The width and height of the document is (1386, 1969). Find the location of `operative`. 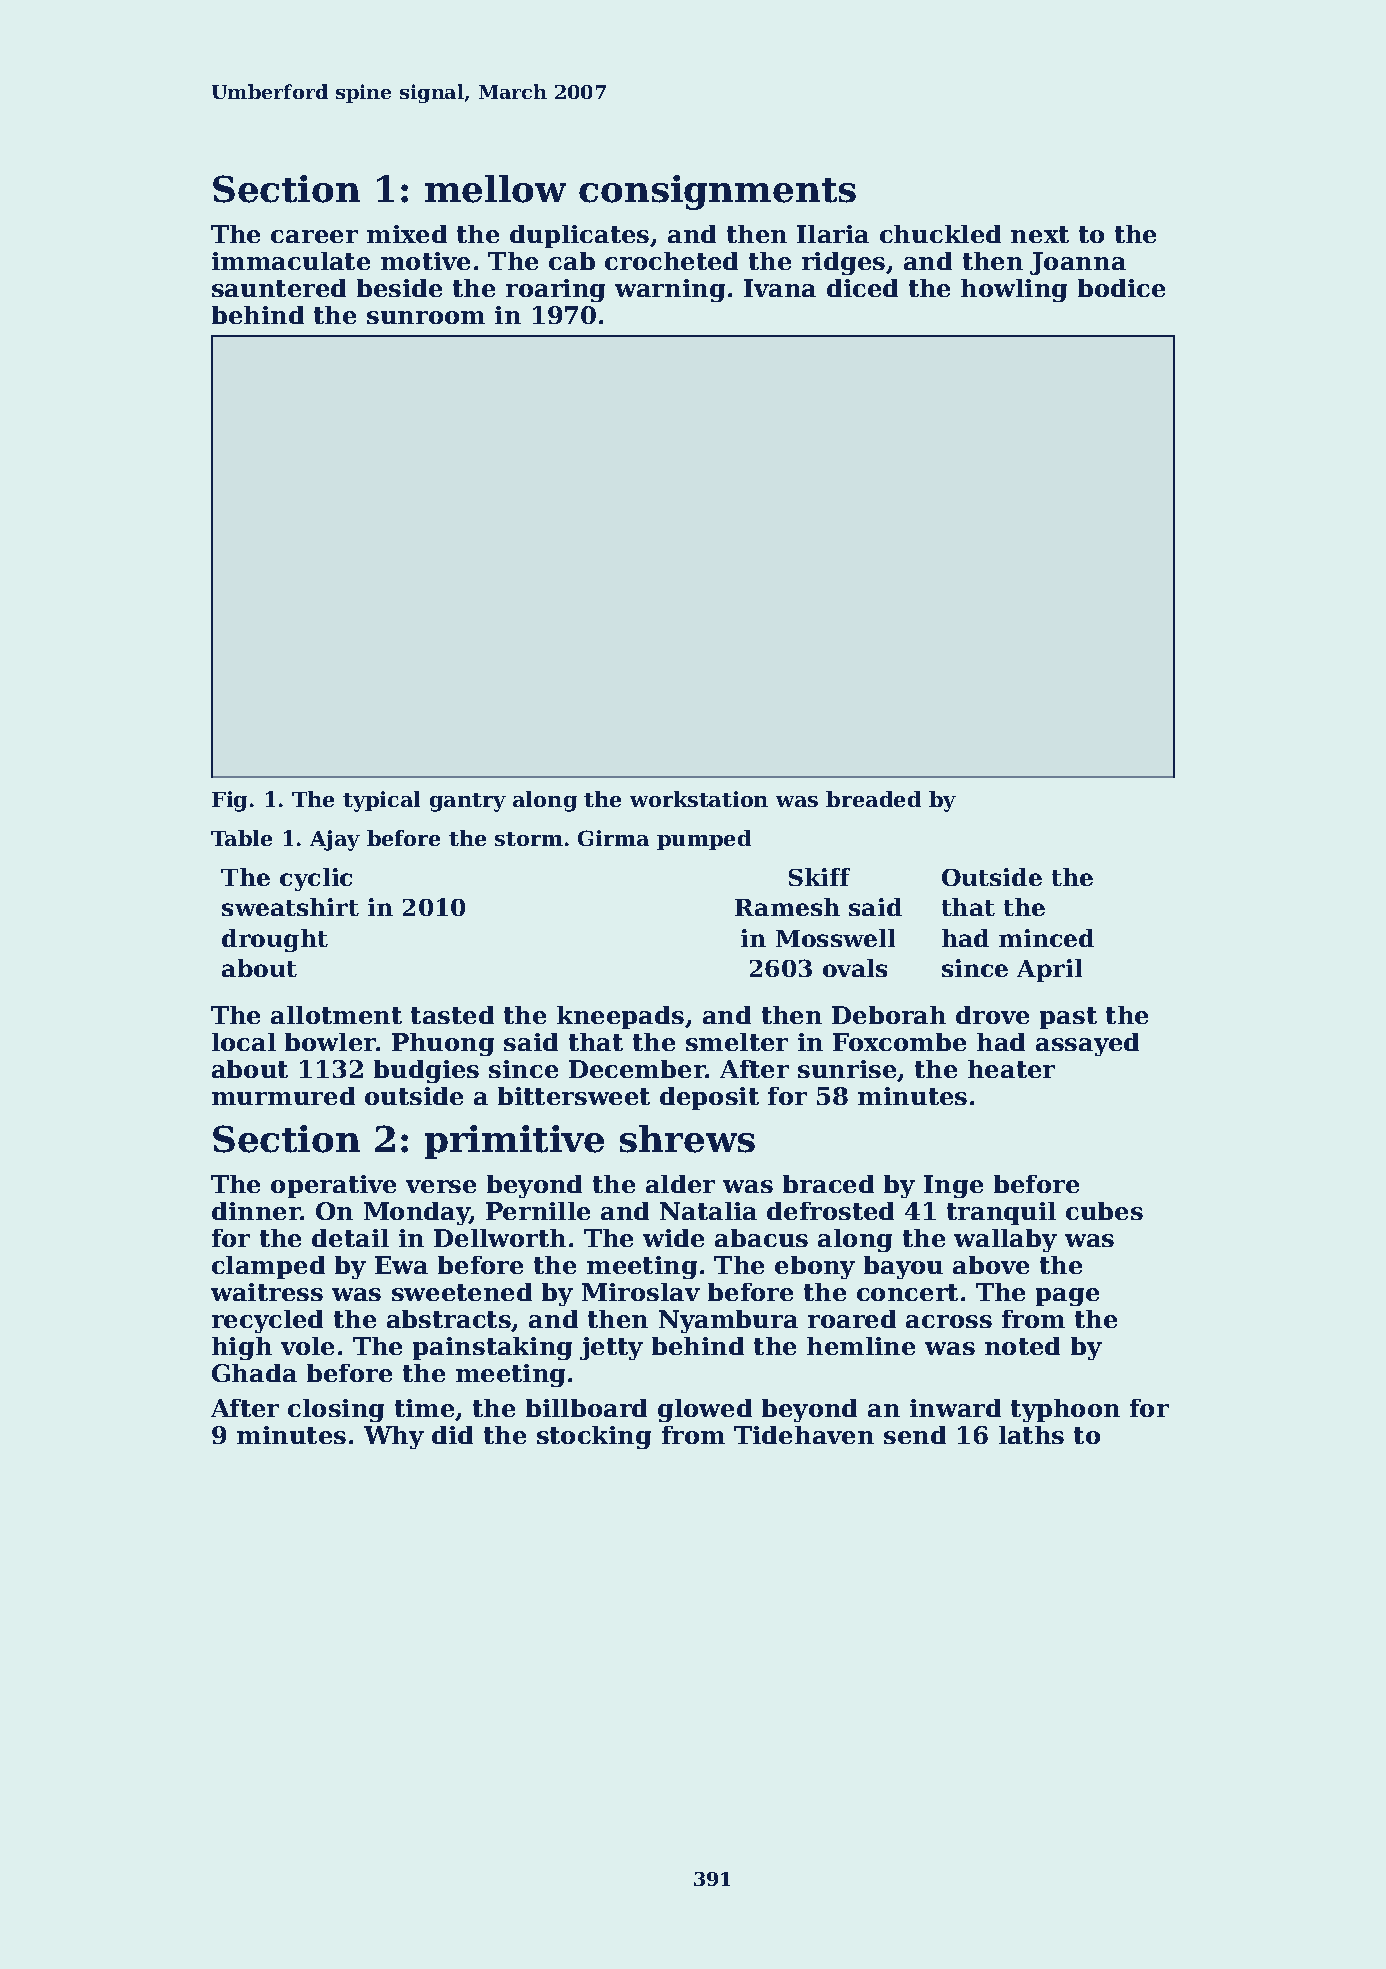

operative is located at coordinates (333, 1186).
